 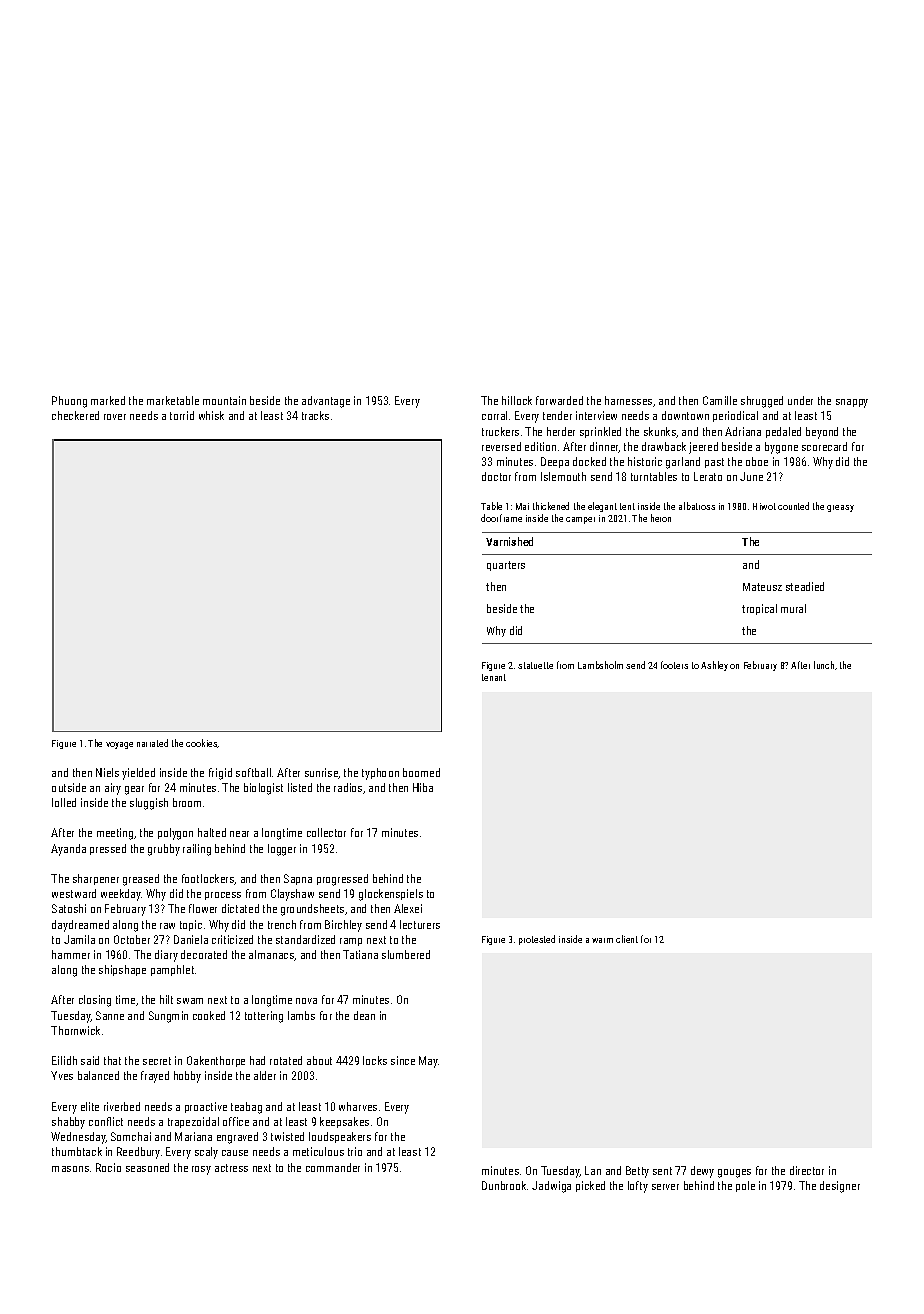 What do you see at coordinates (509, 541) in the image?
I see `Varnished` at bounding box center [509, 541].
